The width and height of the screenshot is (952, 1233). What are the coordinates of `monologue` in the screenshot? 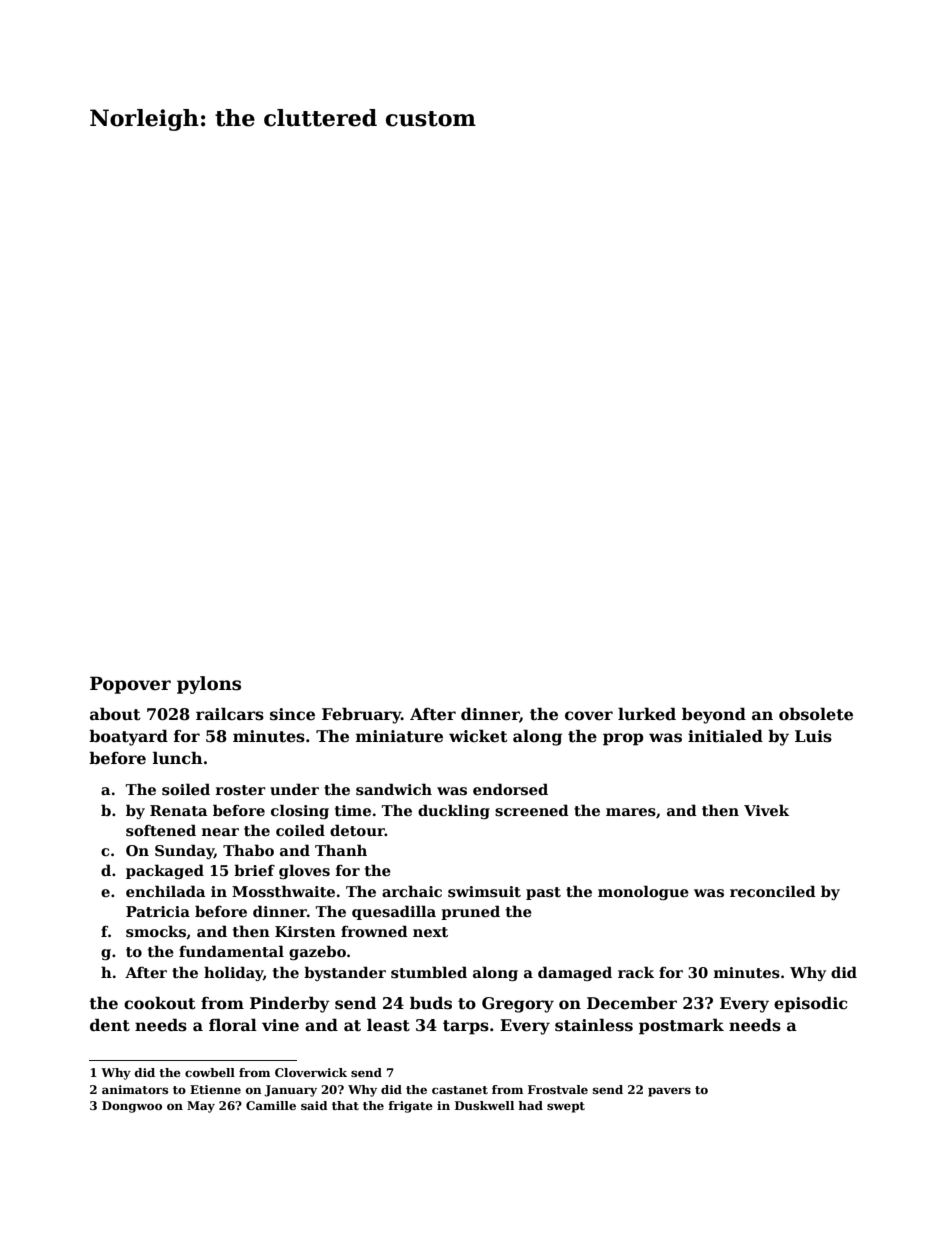 It's located at (643, 892).
